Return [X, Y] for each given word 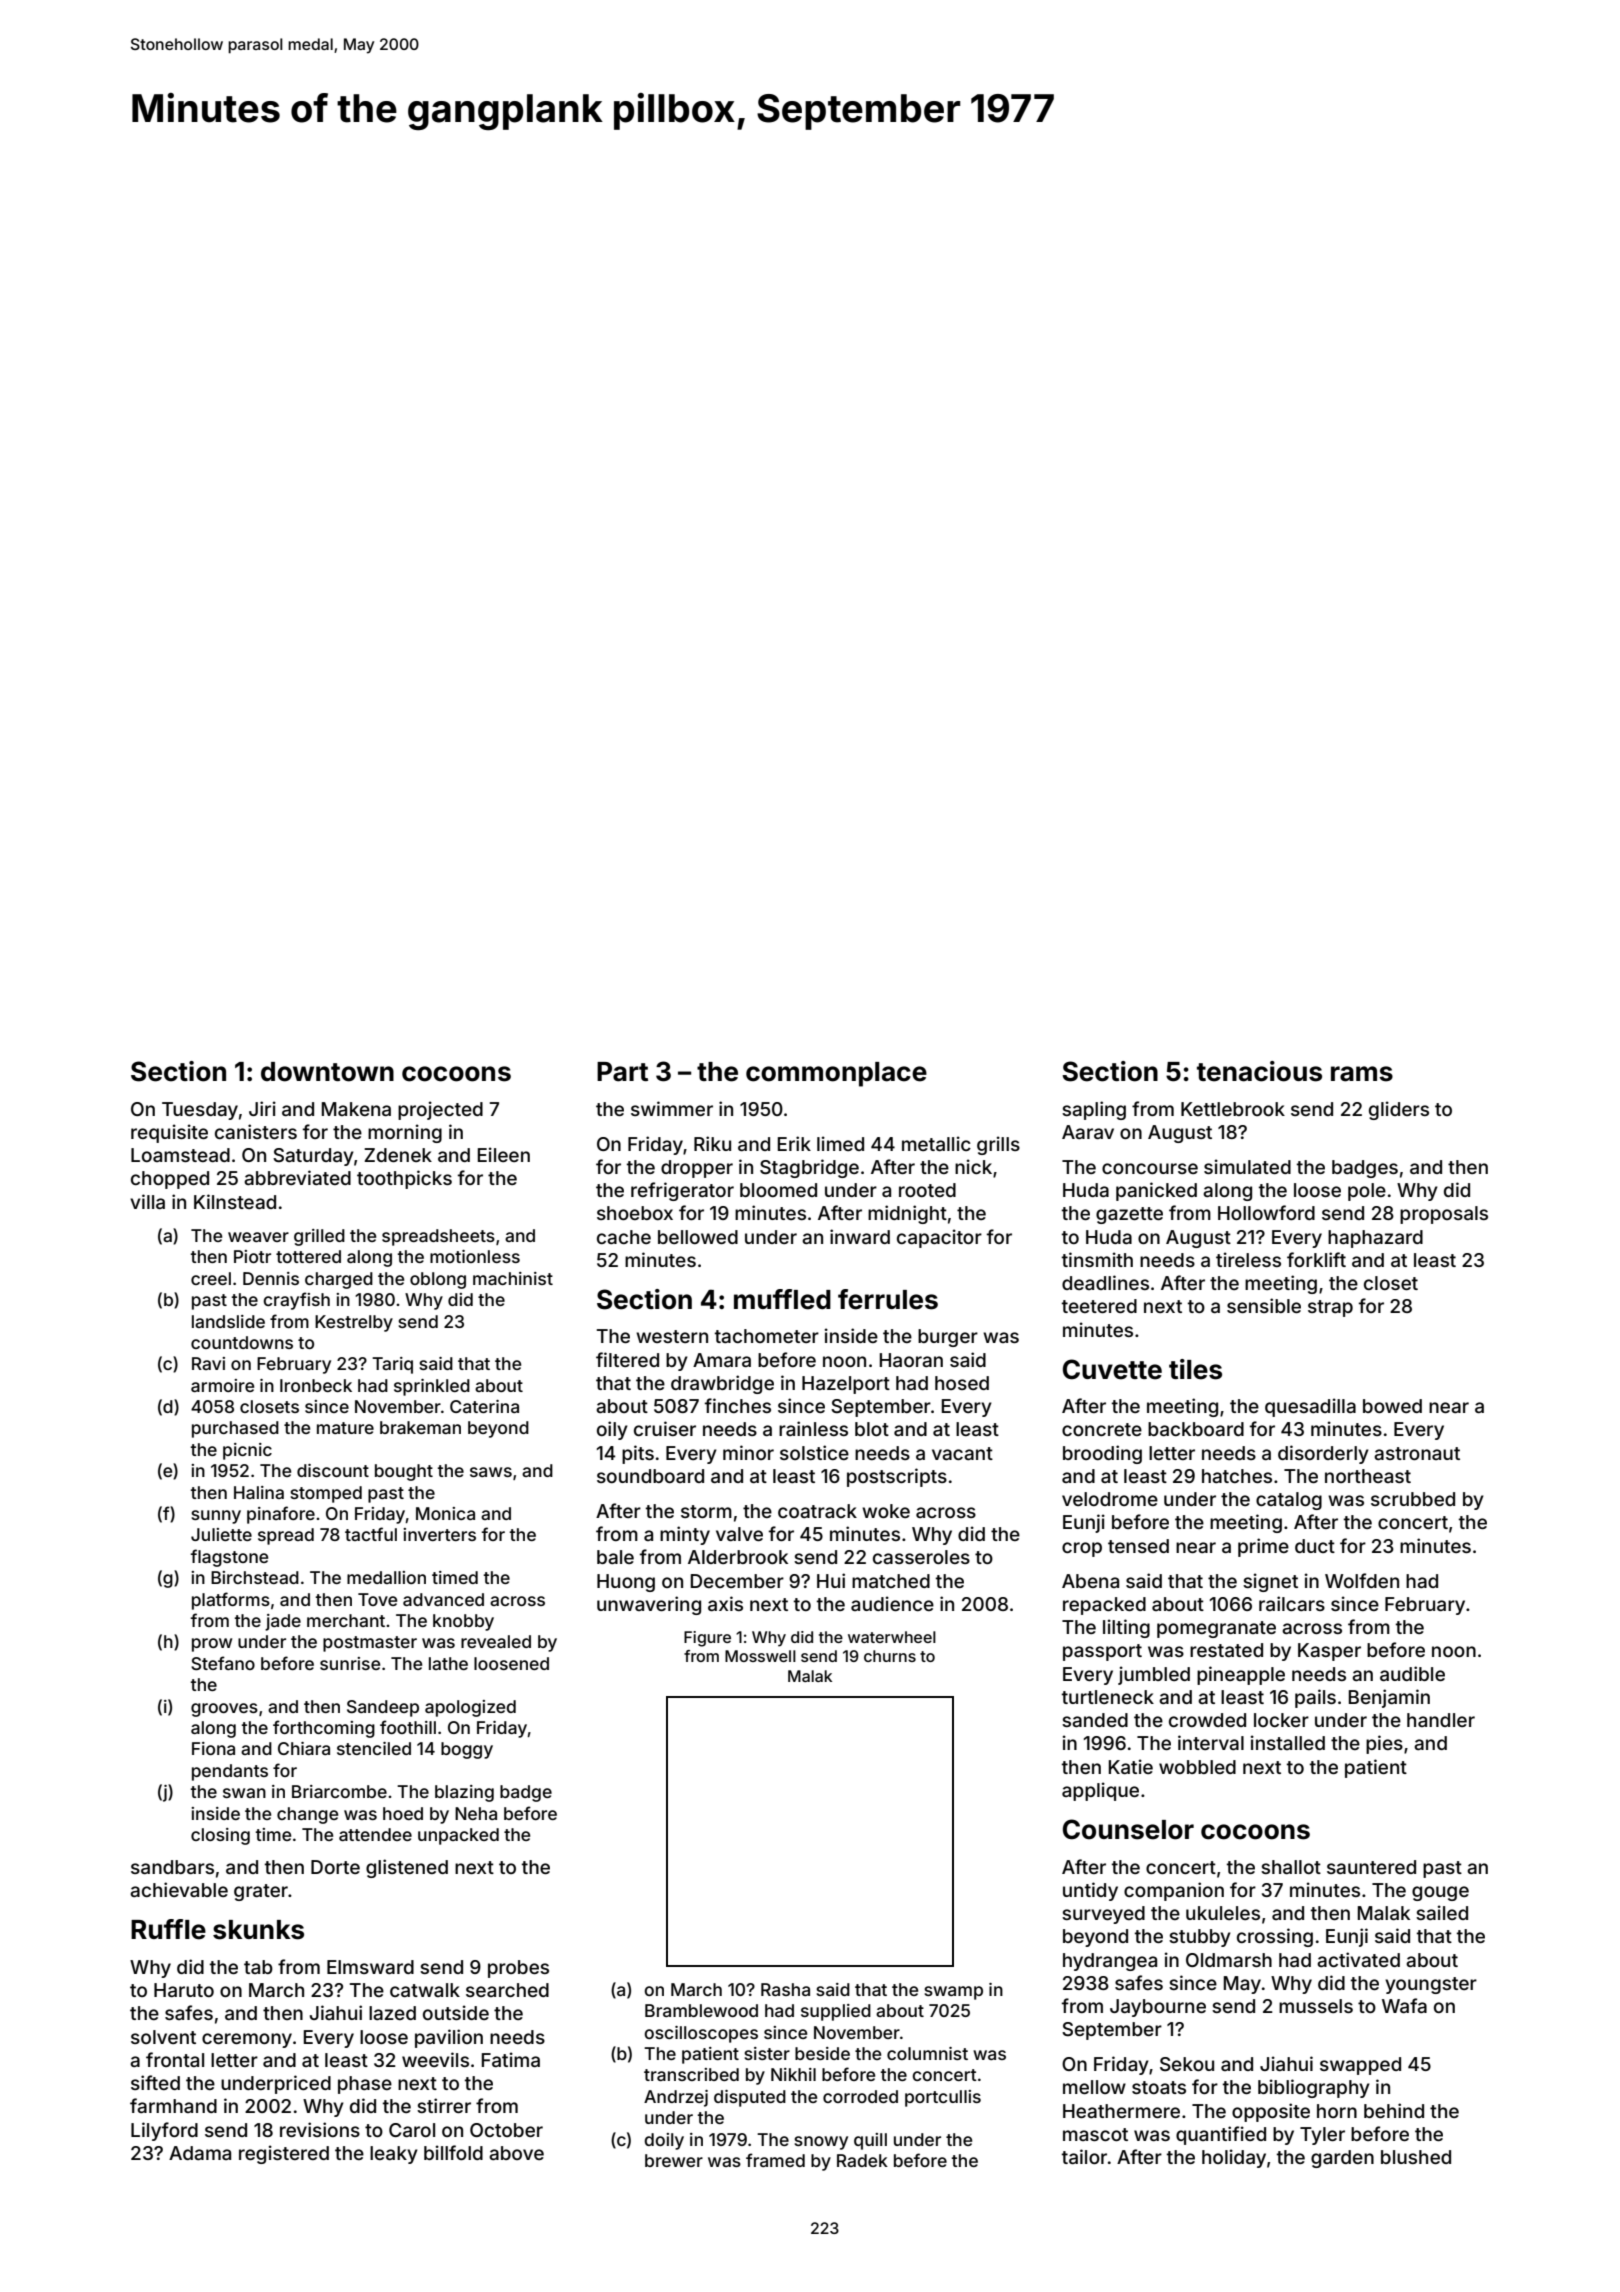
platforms [231, 1601]
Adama [200, 2153]
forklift [1316, 1259]
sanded [1095, 1720]
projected [440, 1110]
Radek [862, 2160]
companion [1174, 1891]
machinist [513, 1278]
